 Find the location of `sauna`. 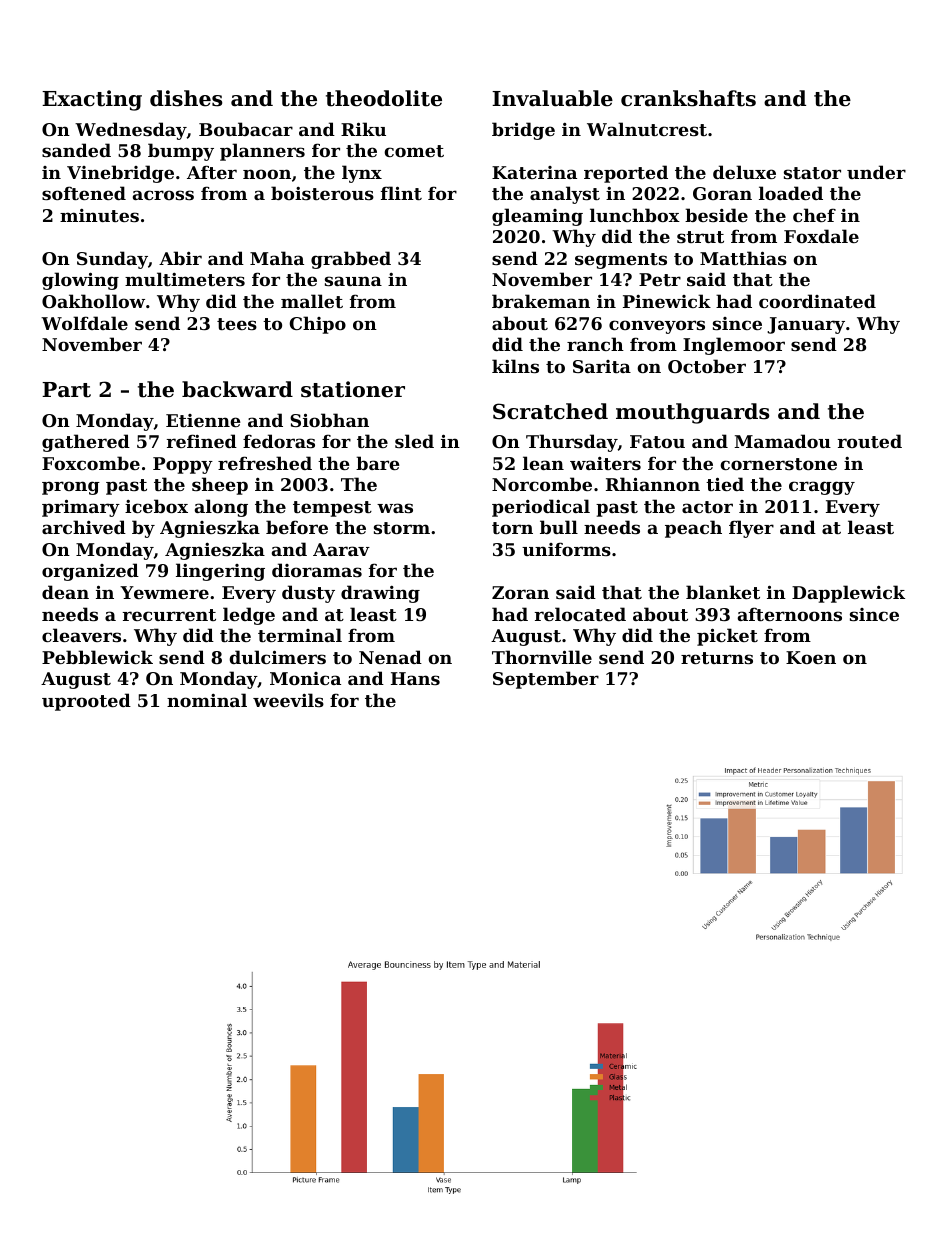

sauna is located at coordinates (353, 281).
